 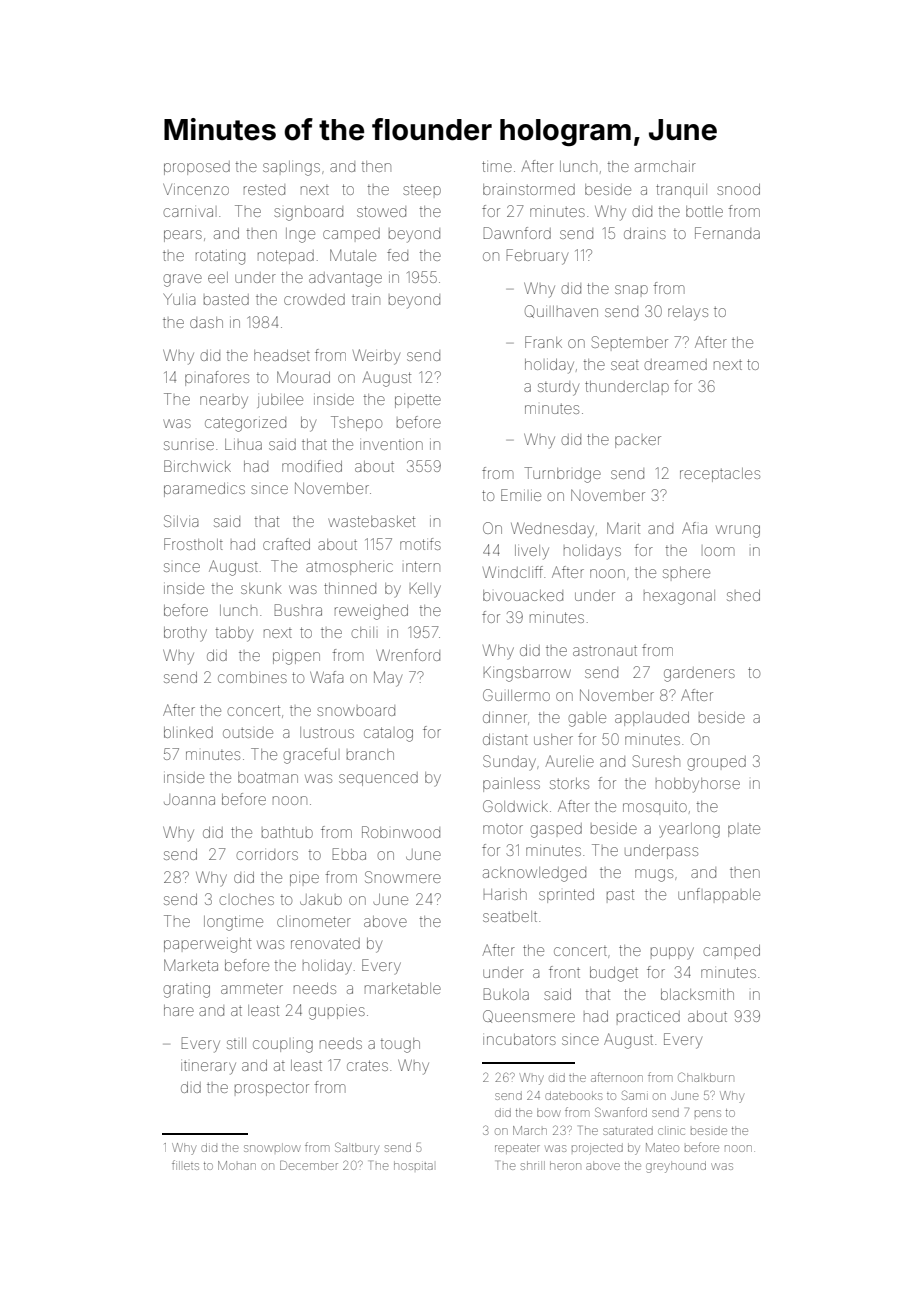 I want to click on paramedics, so click(x=204, y=490).
